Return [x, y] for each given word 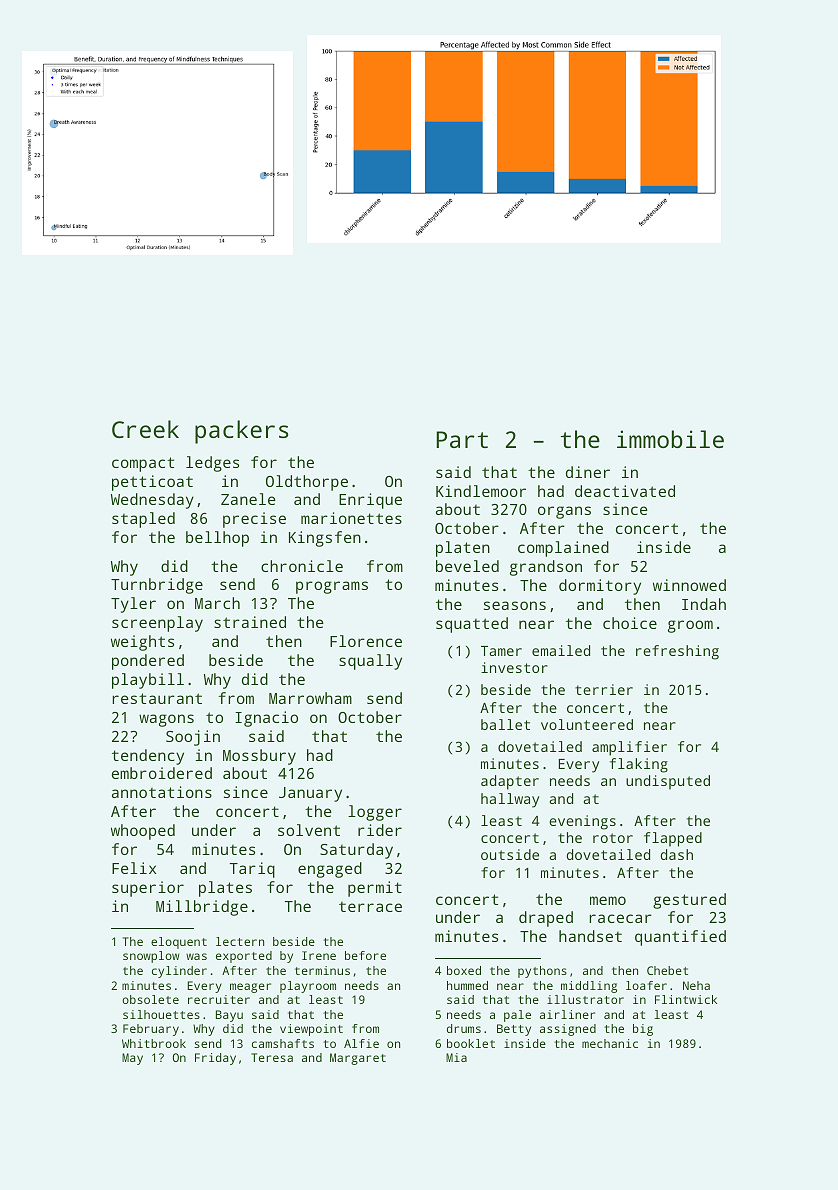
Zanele [248, 499]
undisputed [668, 782]
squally [370, 662]
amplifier [629, 748]
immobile [670, 439]
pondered [148, 662]
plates [225, 889]
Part [462, 439]
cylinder [179, 972]
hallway [510, 800]
